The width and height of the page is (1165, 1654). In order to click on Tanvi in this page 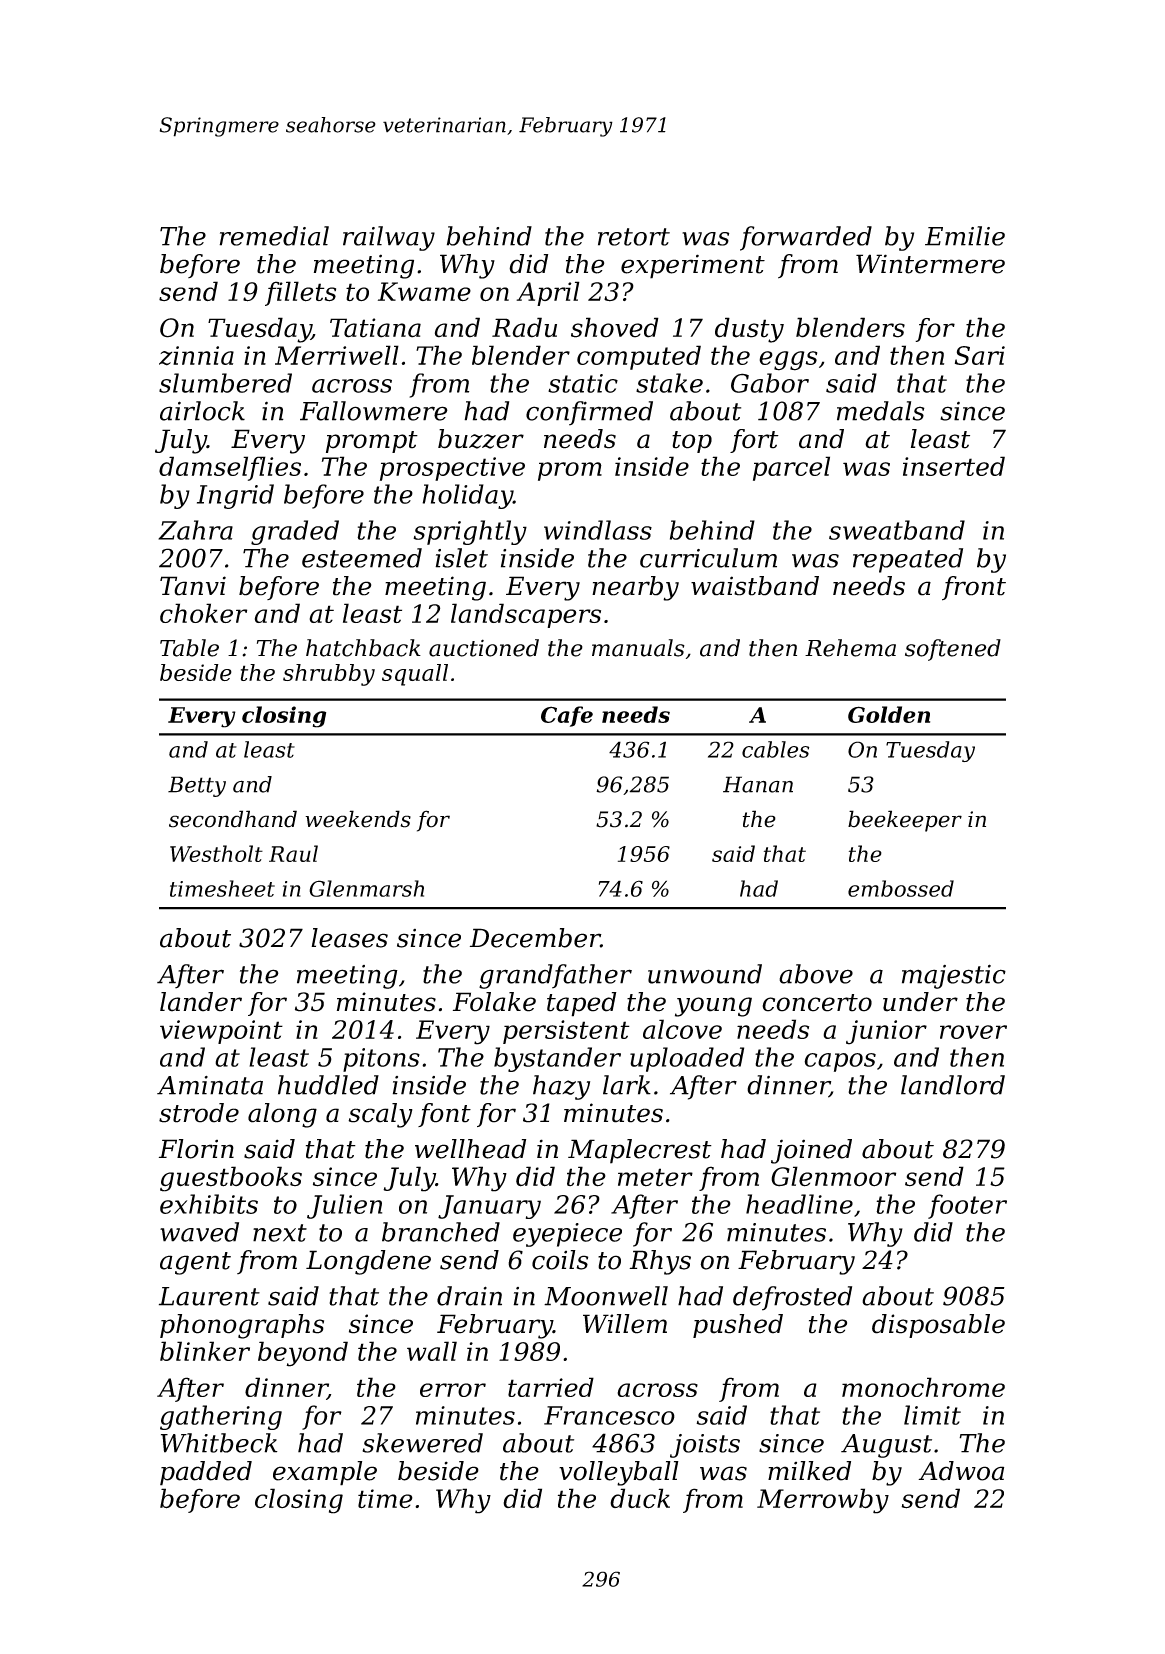, I will do `click(193, 586)`.
